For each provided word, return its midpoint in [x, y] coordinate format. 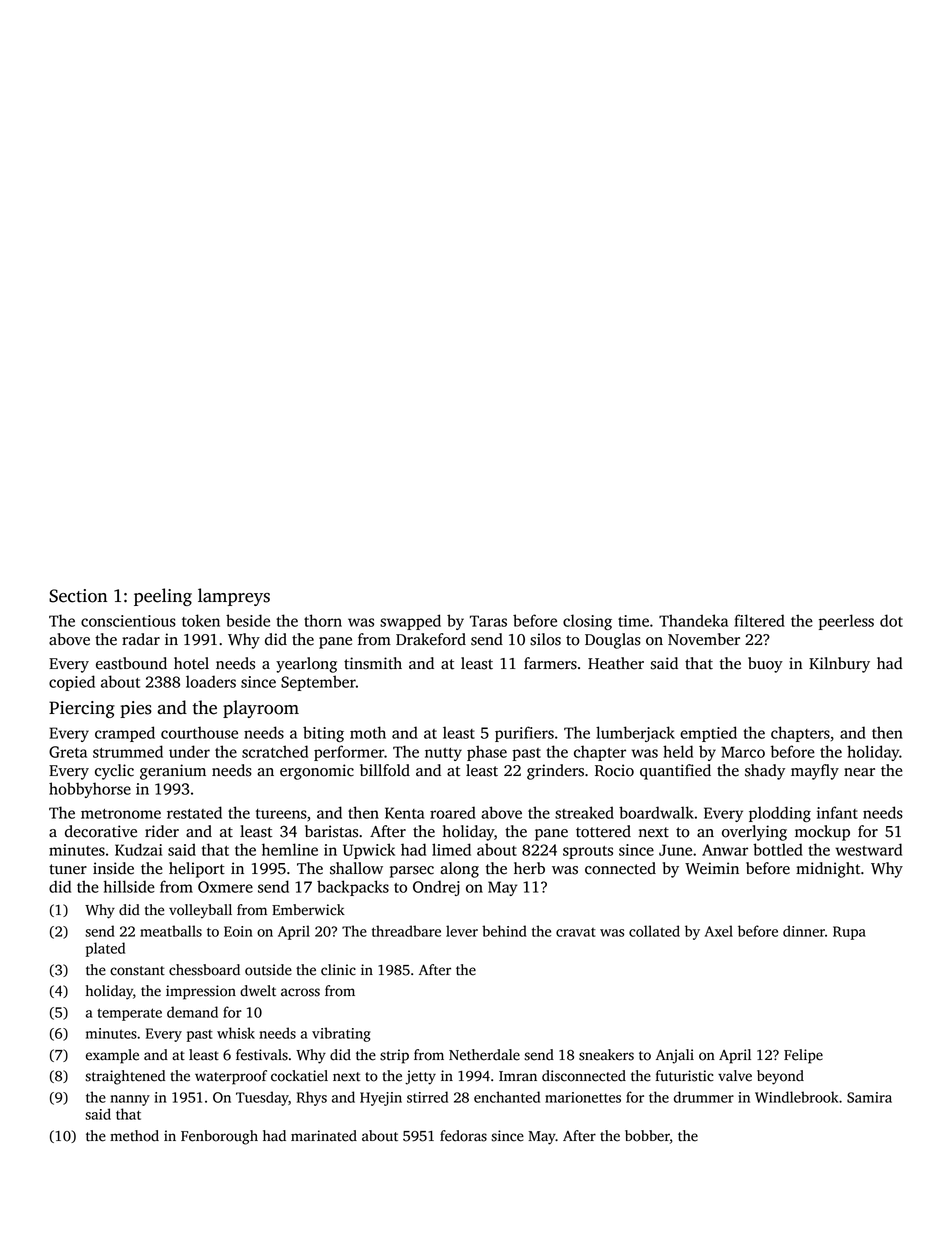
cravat [576, 932]
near [859, 772]
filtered [759, 620]
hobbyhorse [90, 790]
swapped [410, 622]
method [134, 1136]
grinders [555, 772]
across [300, 992]
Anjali [675, 1056]
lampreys [234, 597]
